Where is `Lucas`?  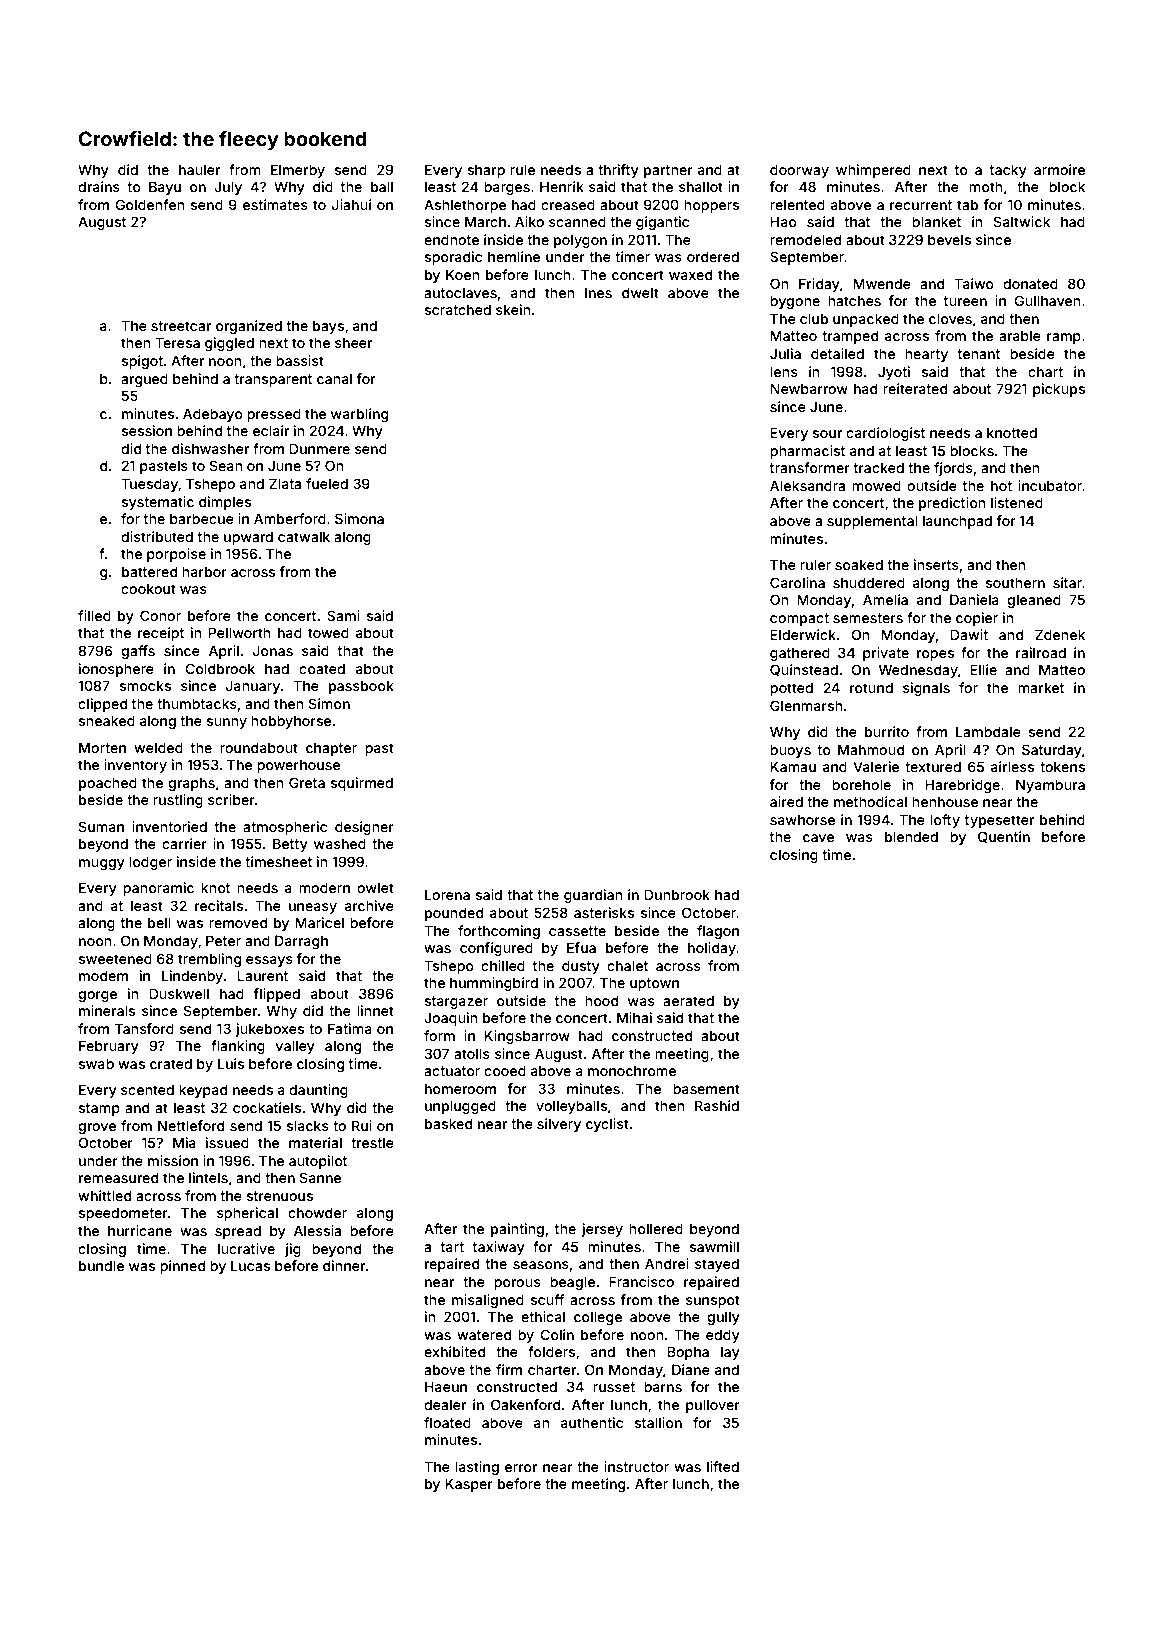
Lucas is located at coordinates (250, 1265).
